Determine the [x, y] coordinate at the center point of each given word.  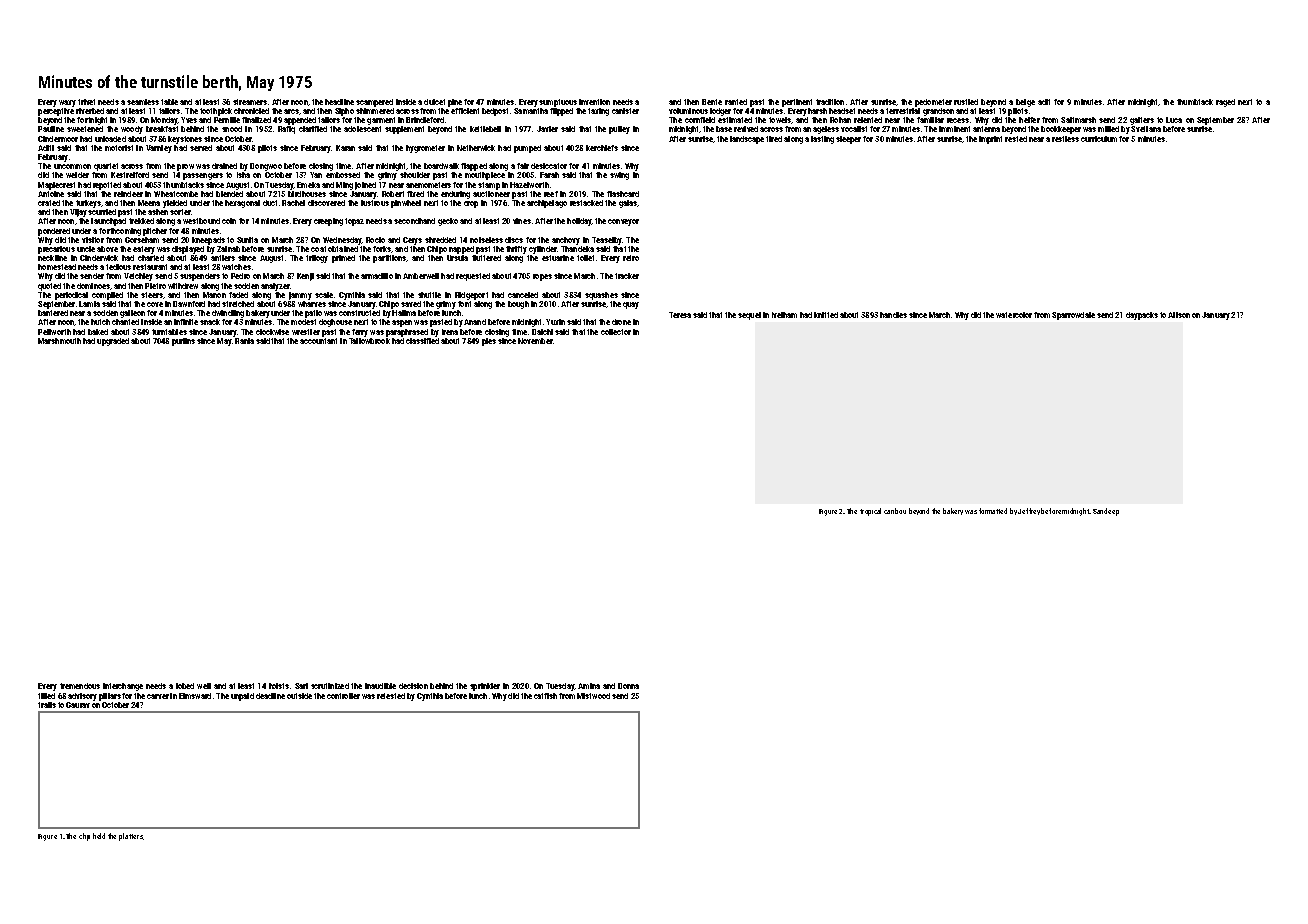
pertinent [797, 103]
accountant [318, 341]
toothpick [216, 112]
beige [1025, 103]
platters [131, 837]
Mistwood [593, 696]
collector [616, 332]
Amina [589, 686]
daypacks [1142, 316]
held [99, 836]
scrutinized [330, 686]
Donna [628, 686]
